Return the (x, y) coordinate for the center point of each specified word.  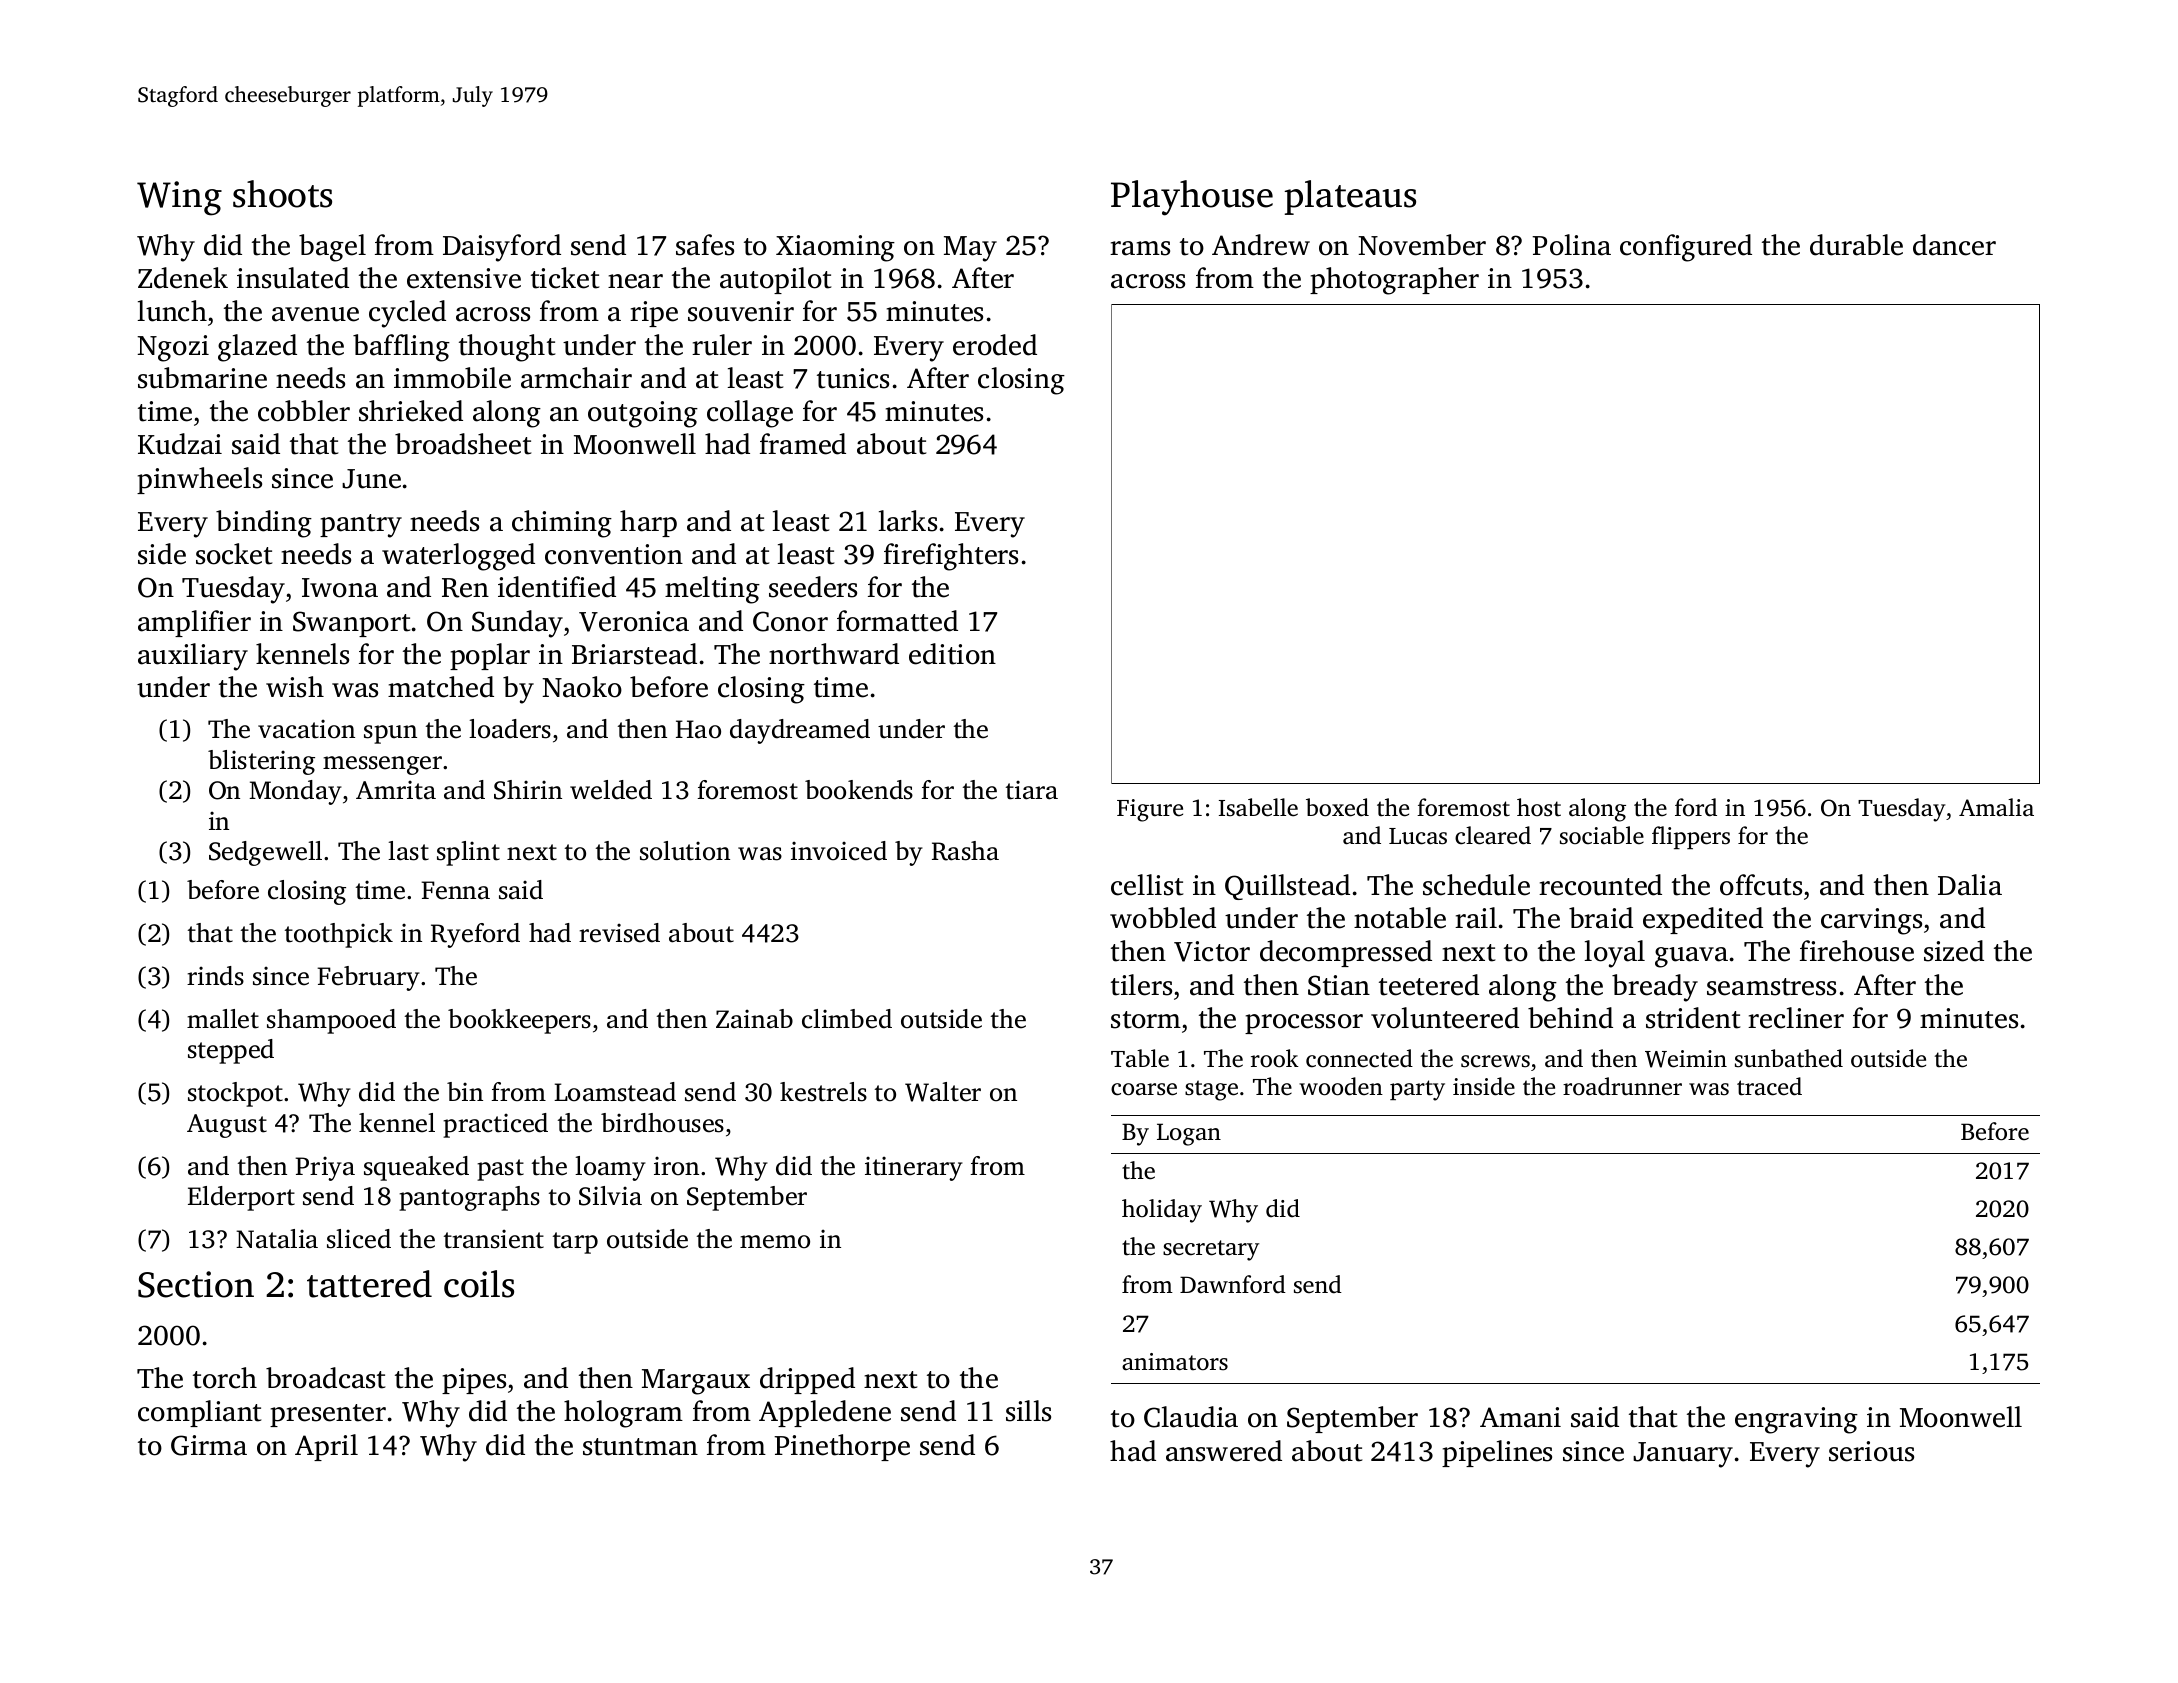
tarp (575, 1243)
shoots (282, 194)
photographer (1394, 281)
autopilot (775, 280)
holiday (1162, 1211)
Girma (209, 1445)
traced (1769, 1086)
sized (1954, 951)
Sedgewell (265, 853)
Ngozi (173, 348)
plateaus (1350, 197)
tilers (1141, 985)
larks (907, 521)
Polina (1571, 245)
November (1422, 245)
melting (712, 590)
